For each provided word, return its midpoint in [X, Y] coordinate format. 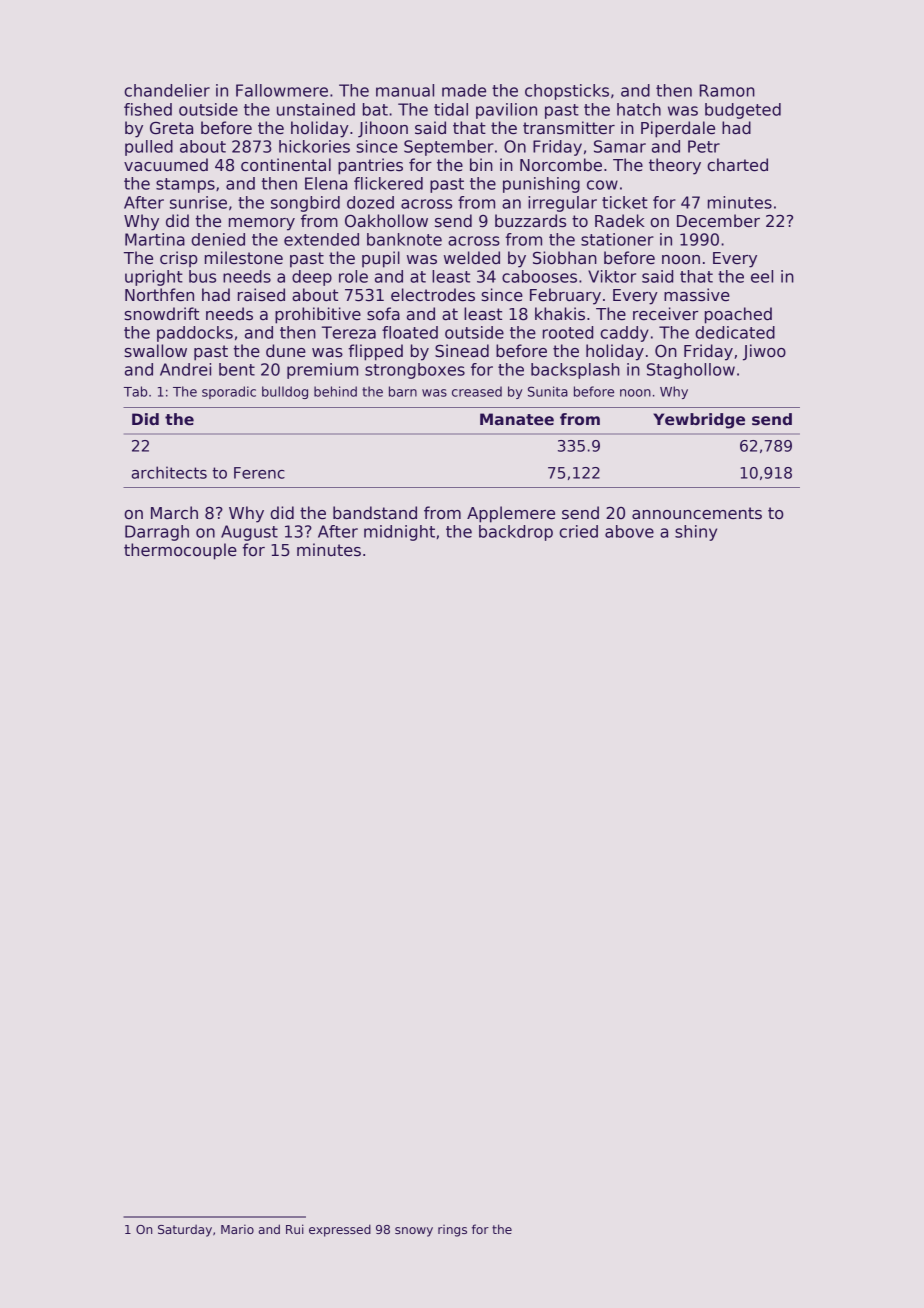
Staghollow [691, 371]
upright [154, 278]
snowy [414, 1232]
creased [477, 391]
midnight [399, 533]
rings [452, 1231]
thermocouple [180, 551]
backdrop [516, 533]
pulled [149, 148]
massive [697, 295]
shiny [696, 533]
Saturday [185, 1230]
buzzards [530, 221]
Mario [237, 1229]
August [249, 533]
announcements [697, 513]
